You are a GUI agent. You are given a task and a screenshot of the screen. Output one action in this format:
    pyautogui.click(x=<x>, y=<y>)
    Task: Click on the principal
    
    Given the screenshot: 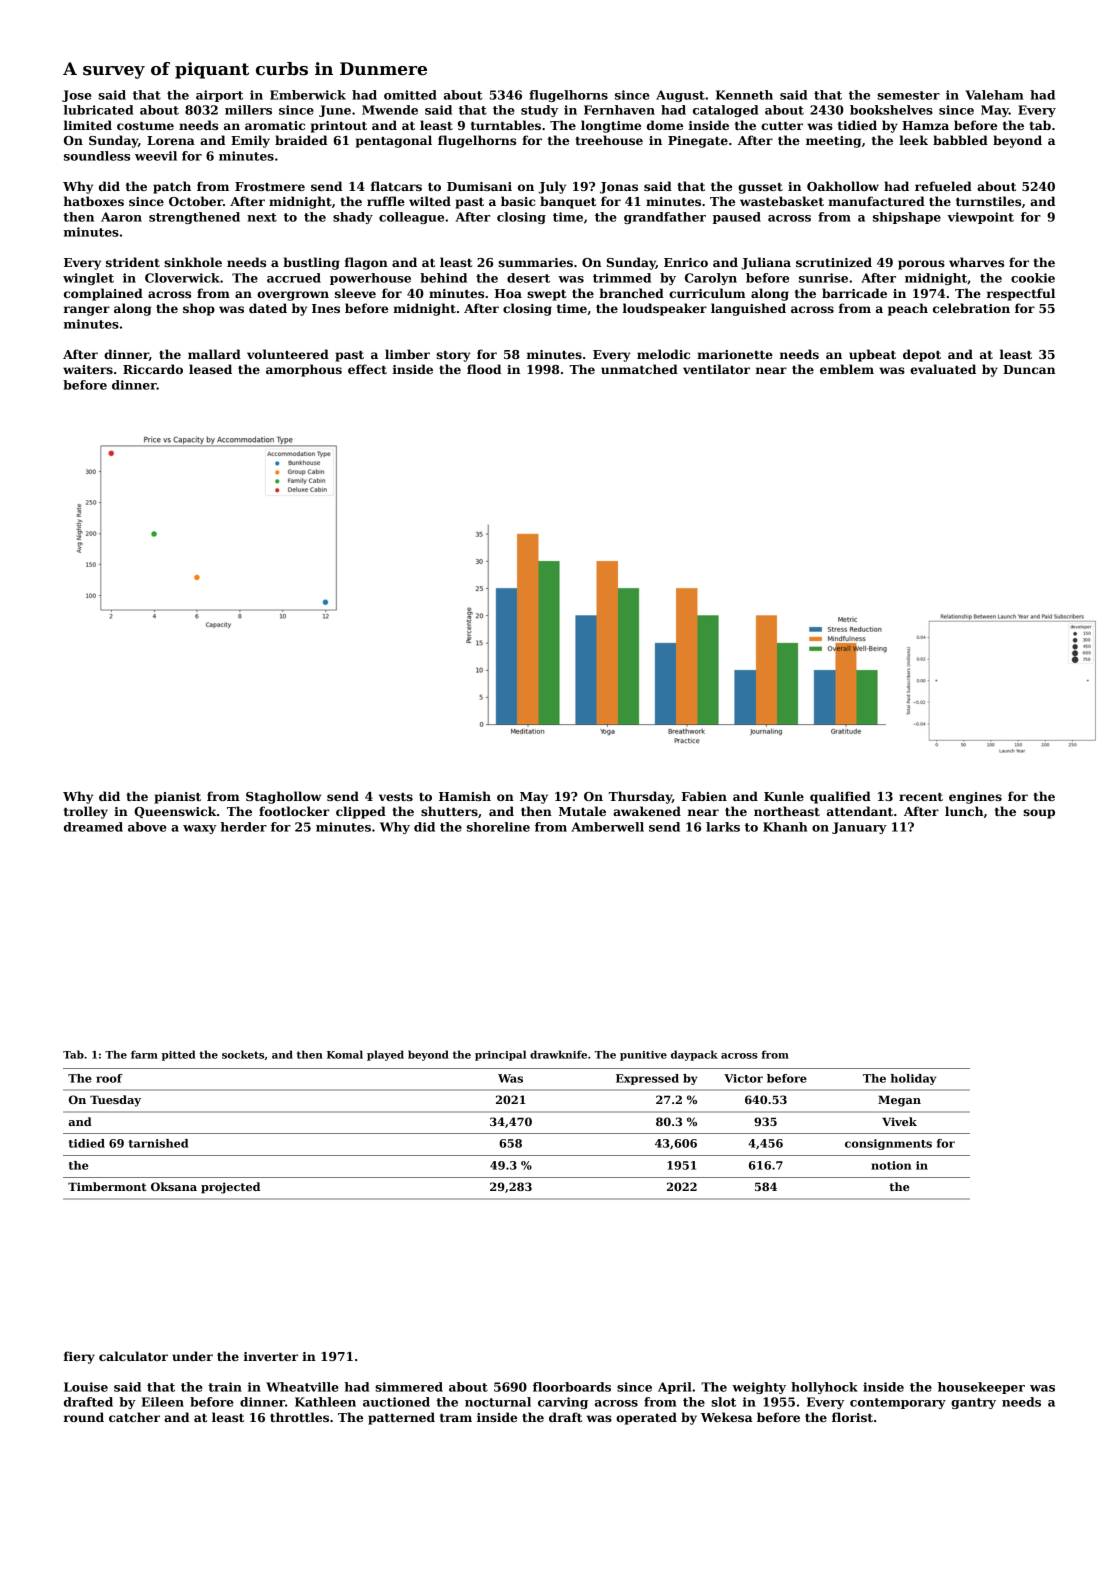 What is the action you would take?
    pyautogui.click(x=500, y=1055)
